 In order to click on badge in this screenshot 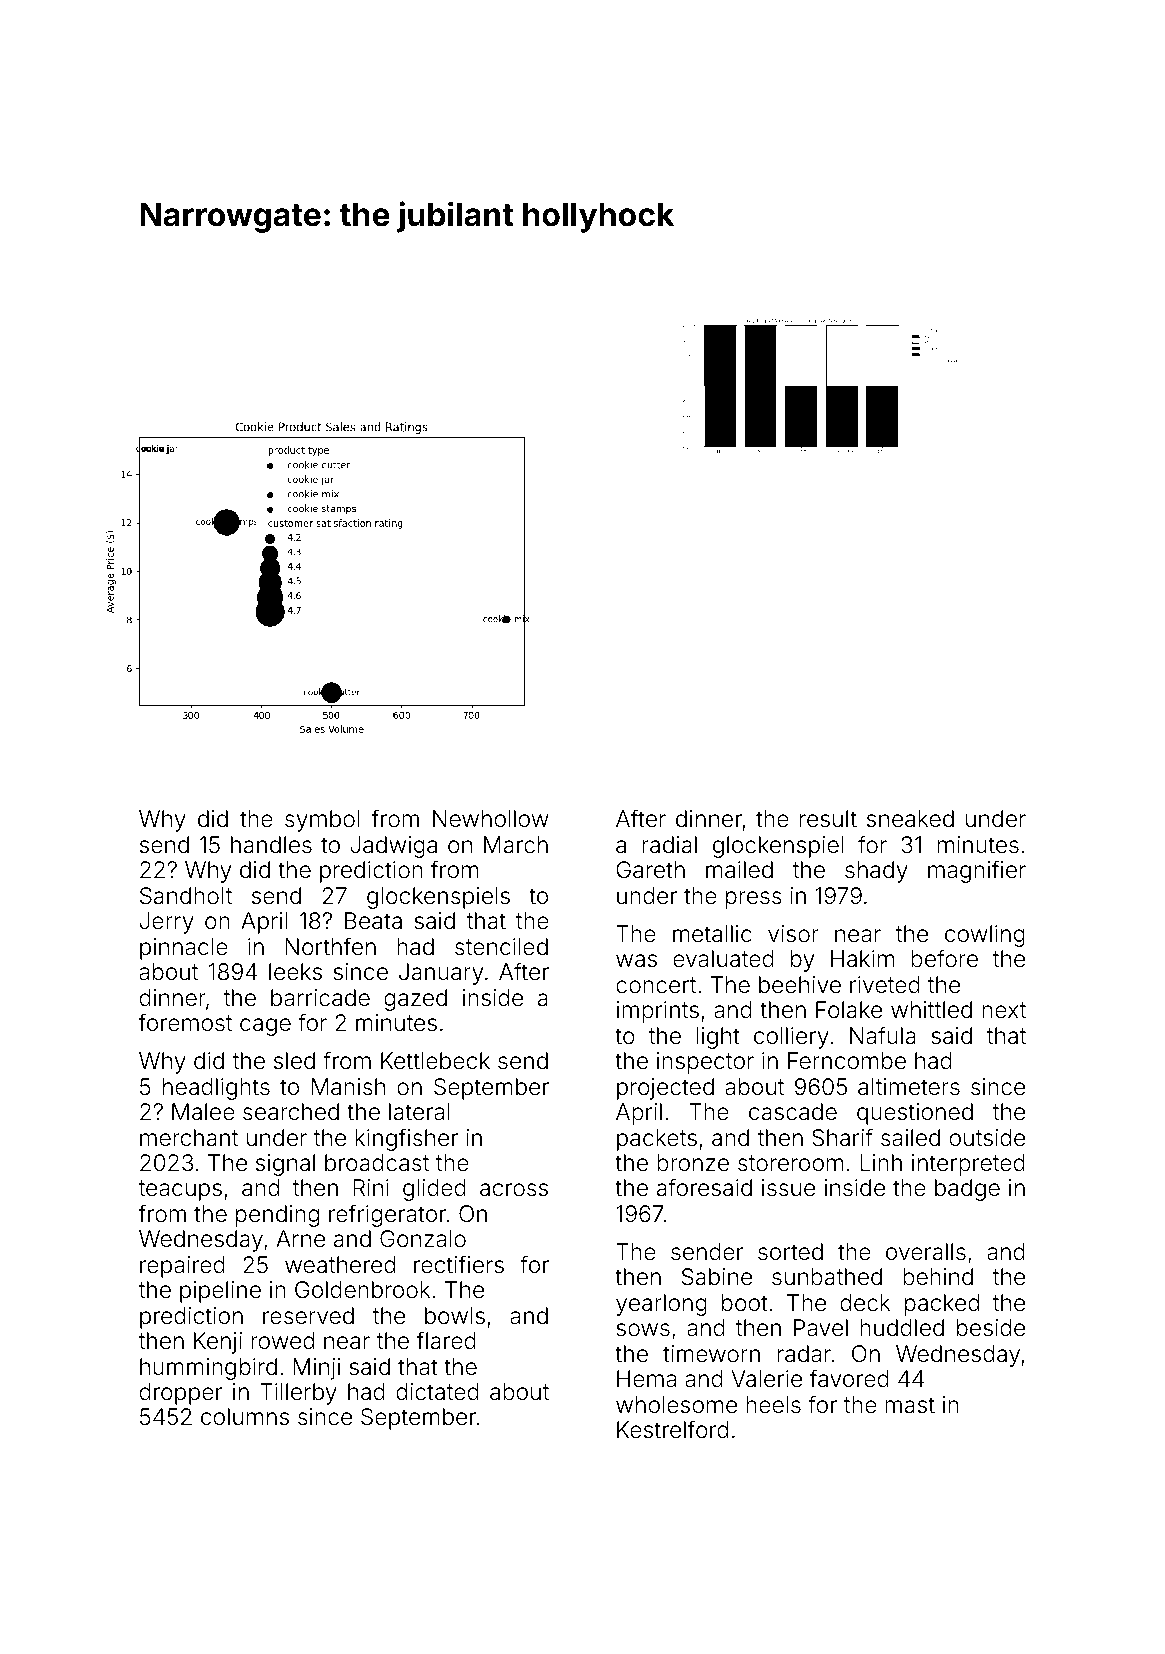, I will do `click(967, 1190)`.
